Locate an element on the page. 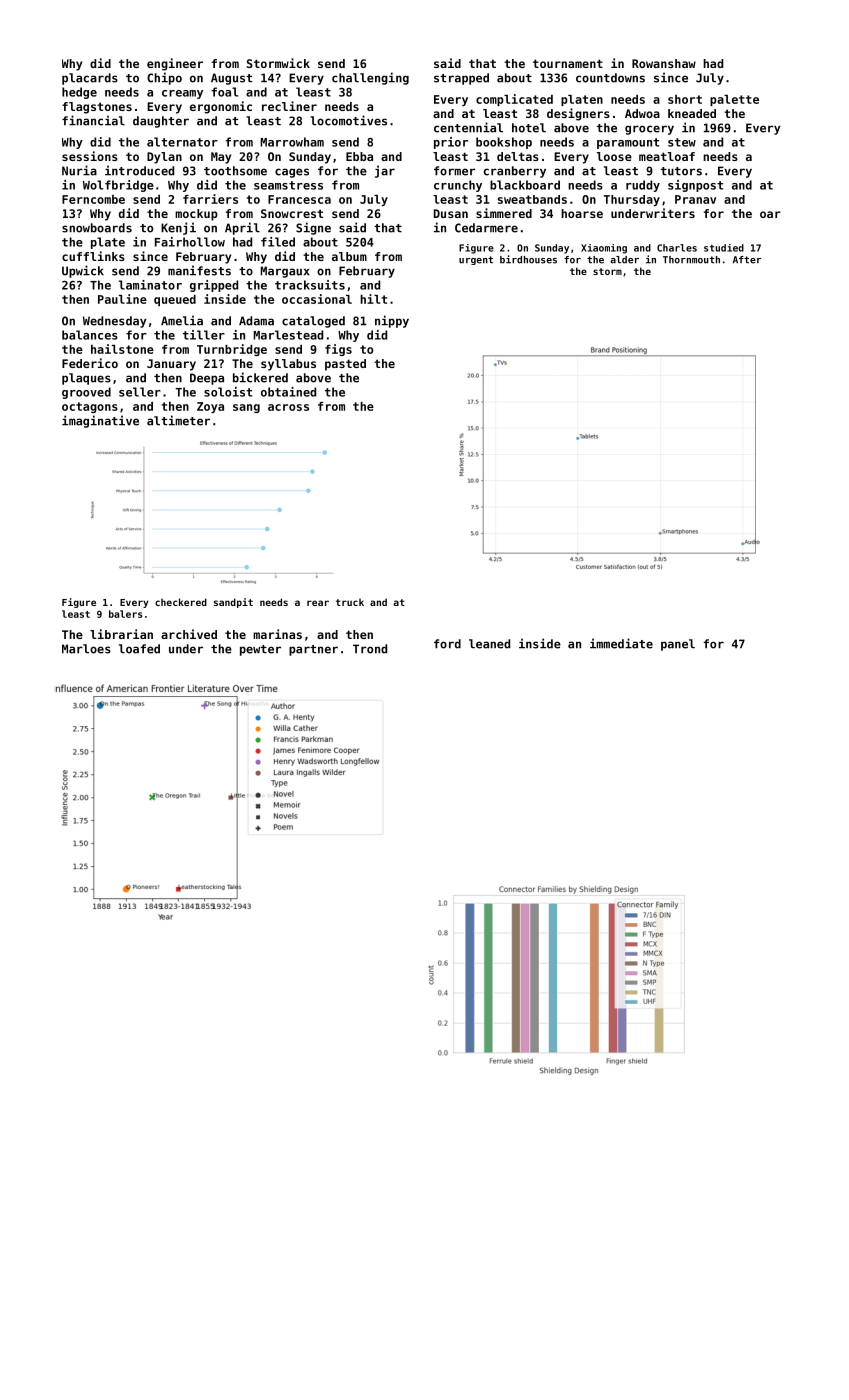 The image size is (849, 1400). leaned is located at coordinates (489, 644).
